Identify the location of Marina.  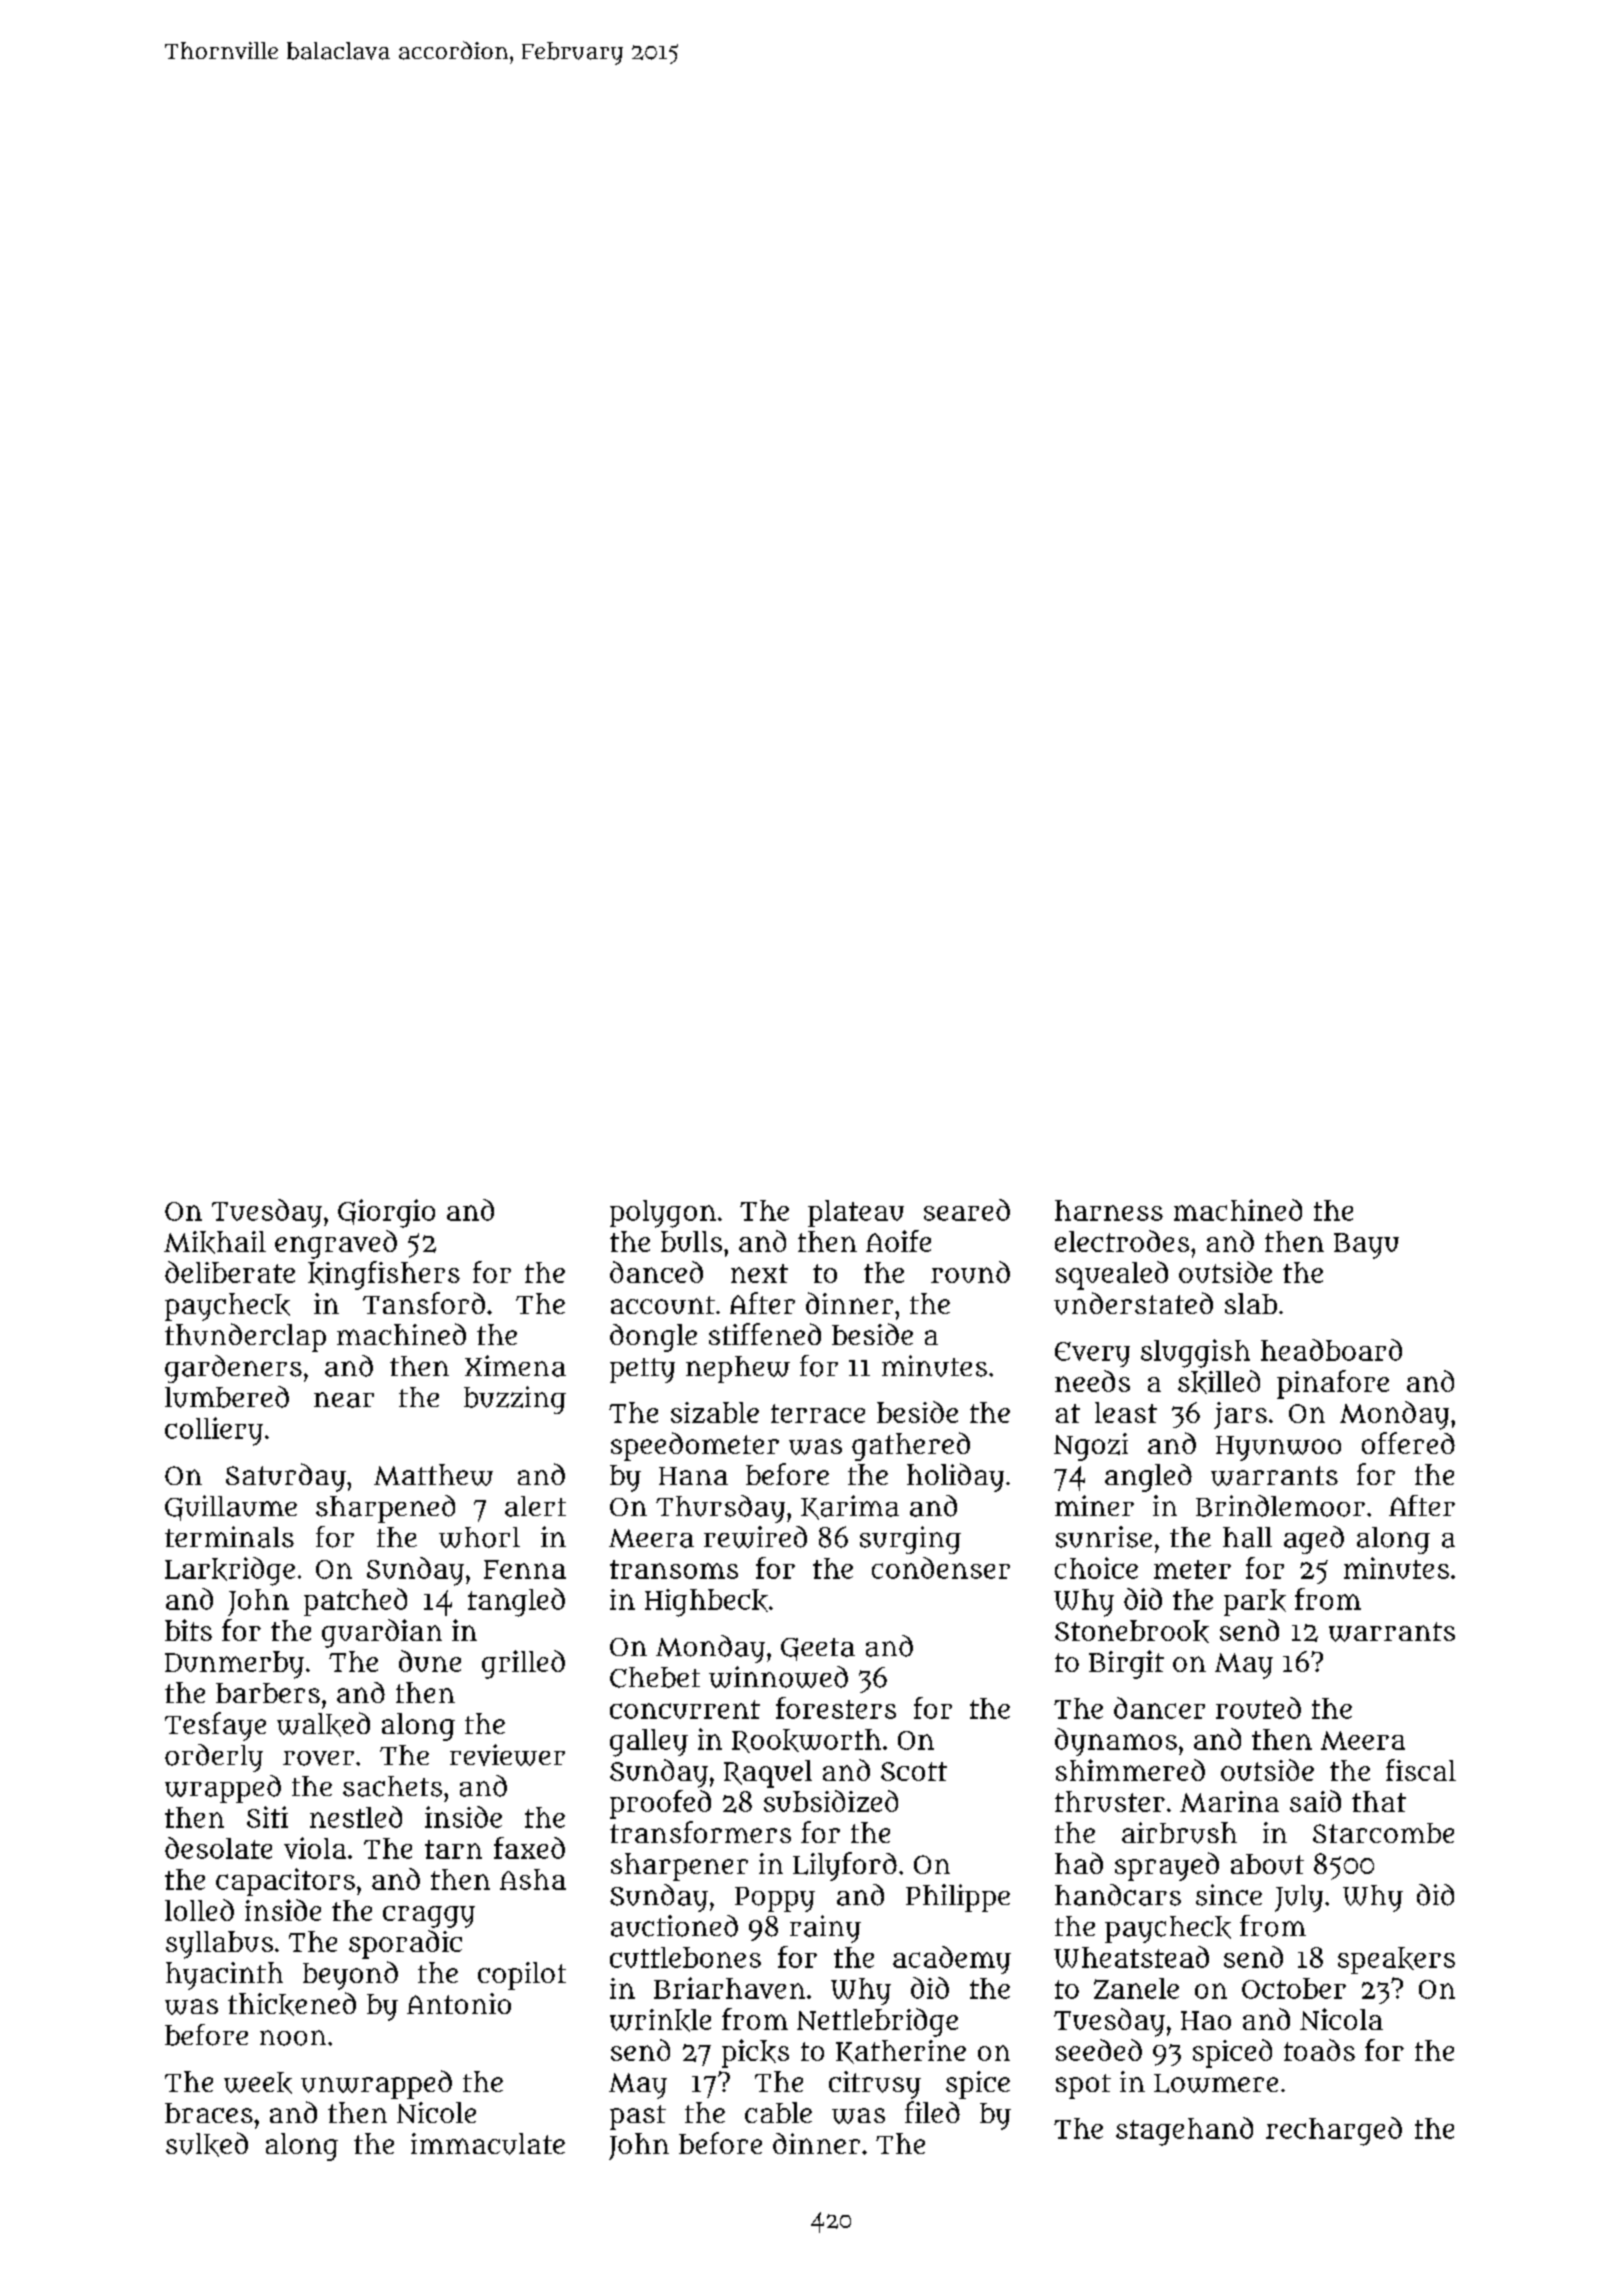
(1229, 1801).
